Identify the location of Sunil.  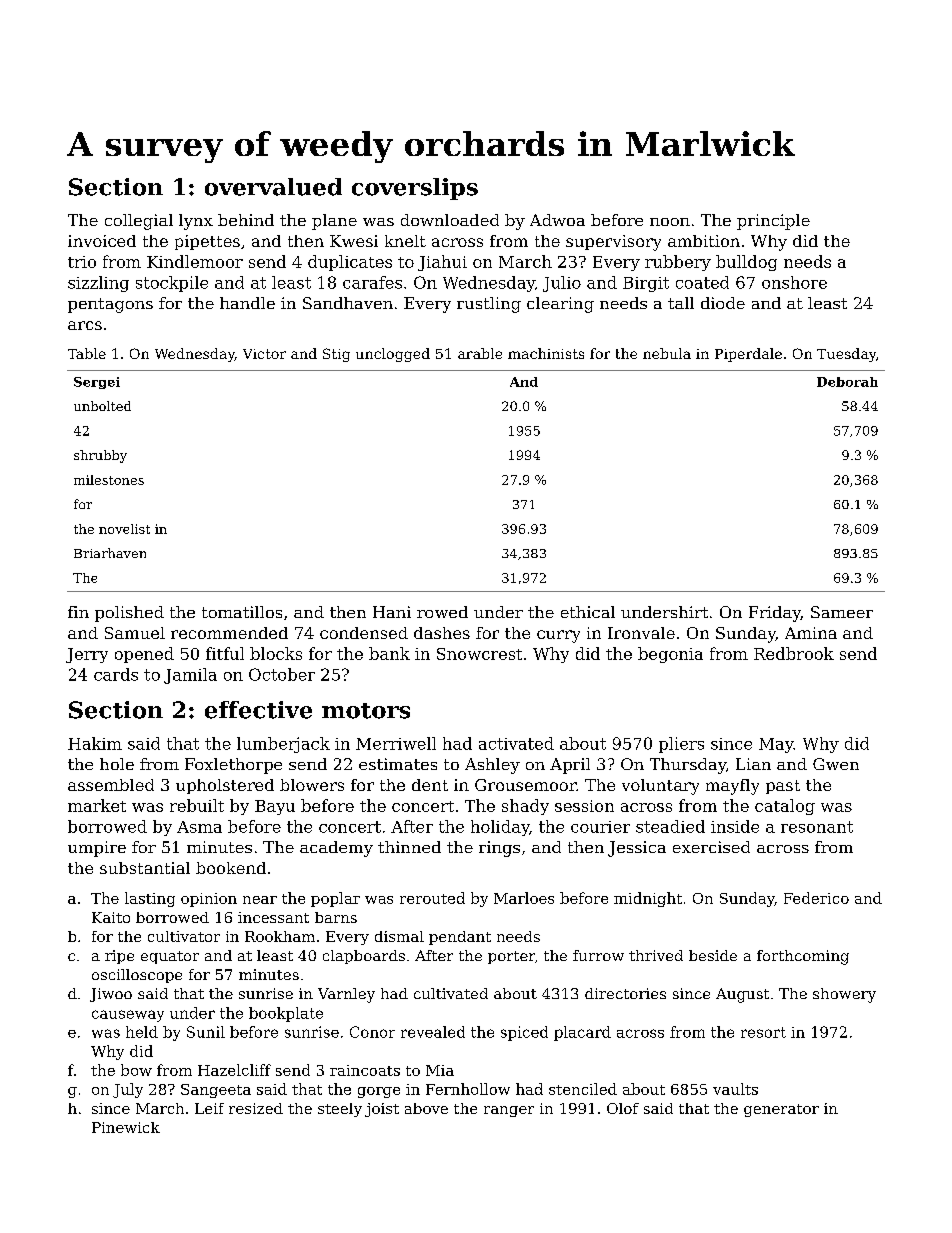
(206, 1032).
